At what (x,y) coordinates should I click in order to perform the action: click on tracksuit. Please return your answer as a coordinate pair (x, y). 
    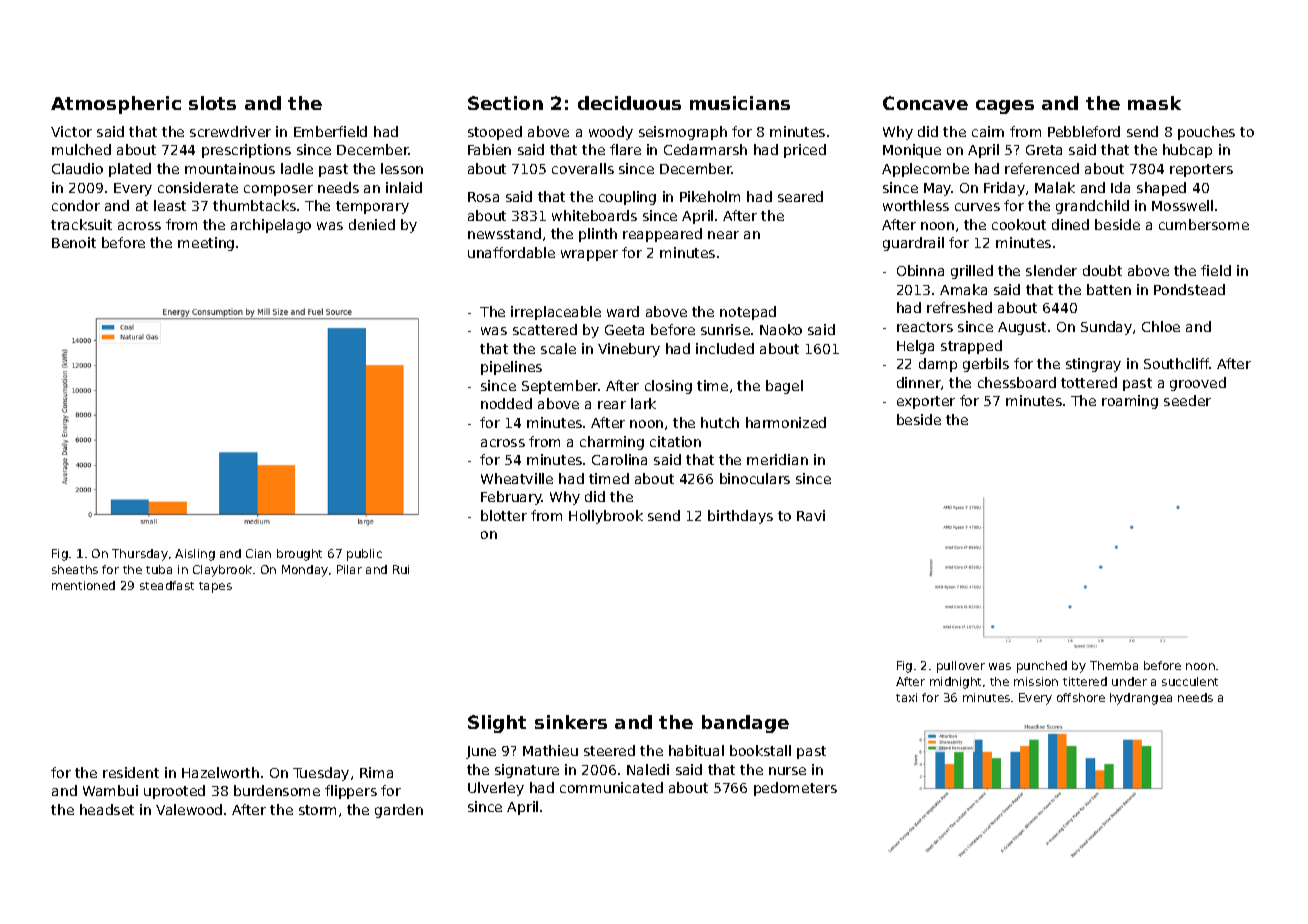
    Looking at the image, I should click on (81, 224).
